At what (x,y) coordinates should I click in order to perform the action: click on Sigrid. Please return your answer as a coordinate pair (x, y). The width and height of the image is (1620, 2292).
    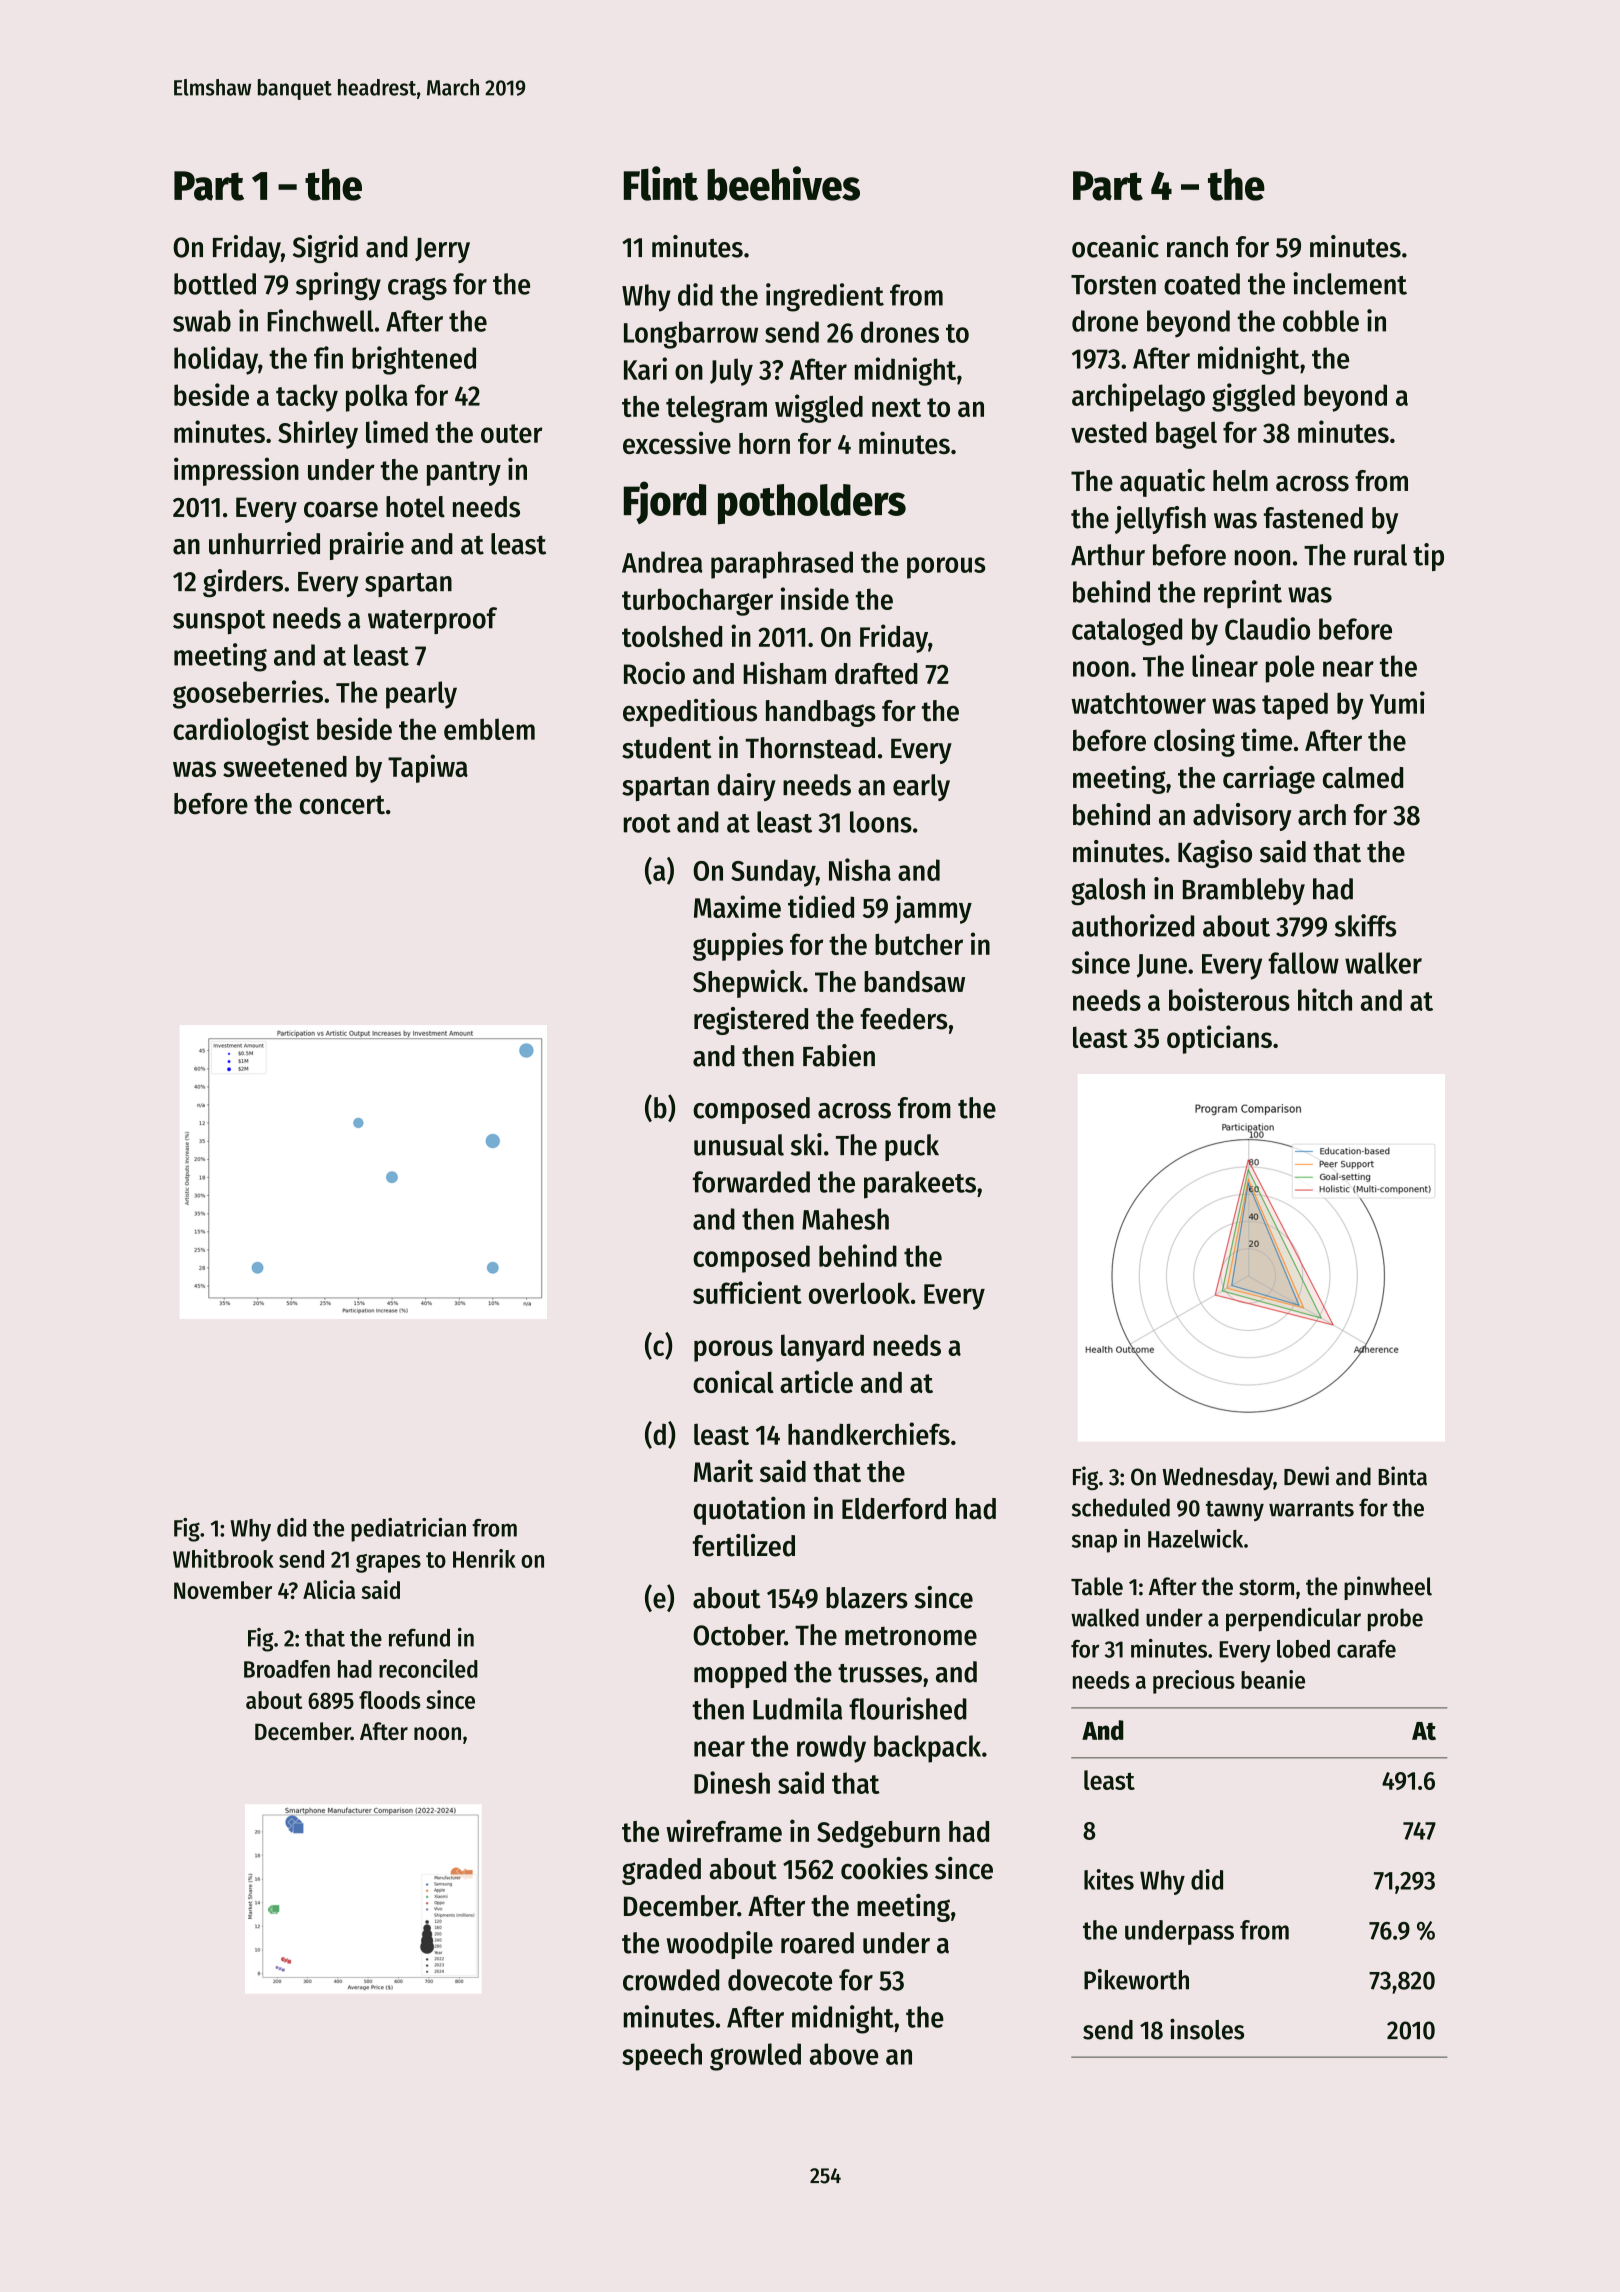
    Looking at the image, I should click on (325, 249).
